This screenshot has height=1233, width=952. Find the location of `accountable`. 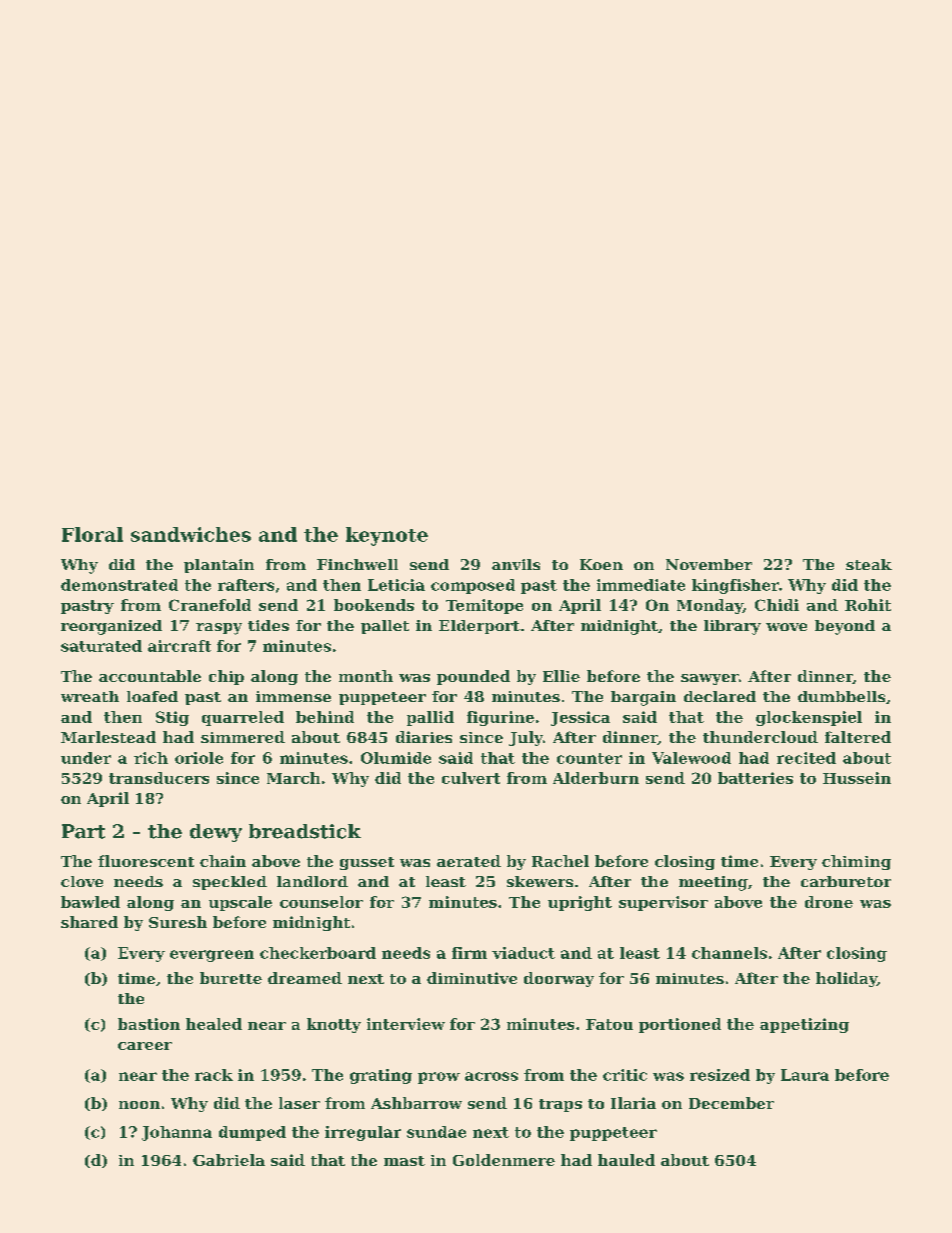

accountable is located at coordinates (150, 676).
